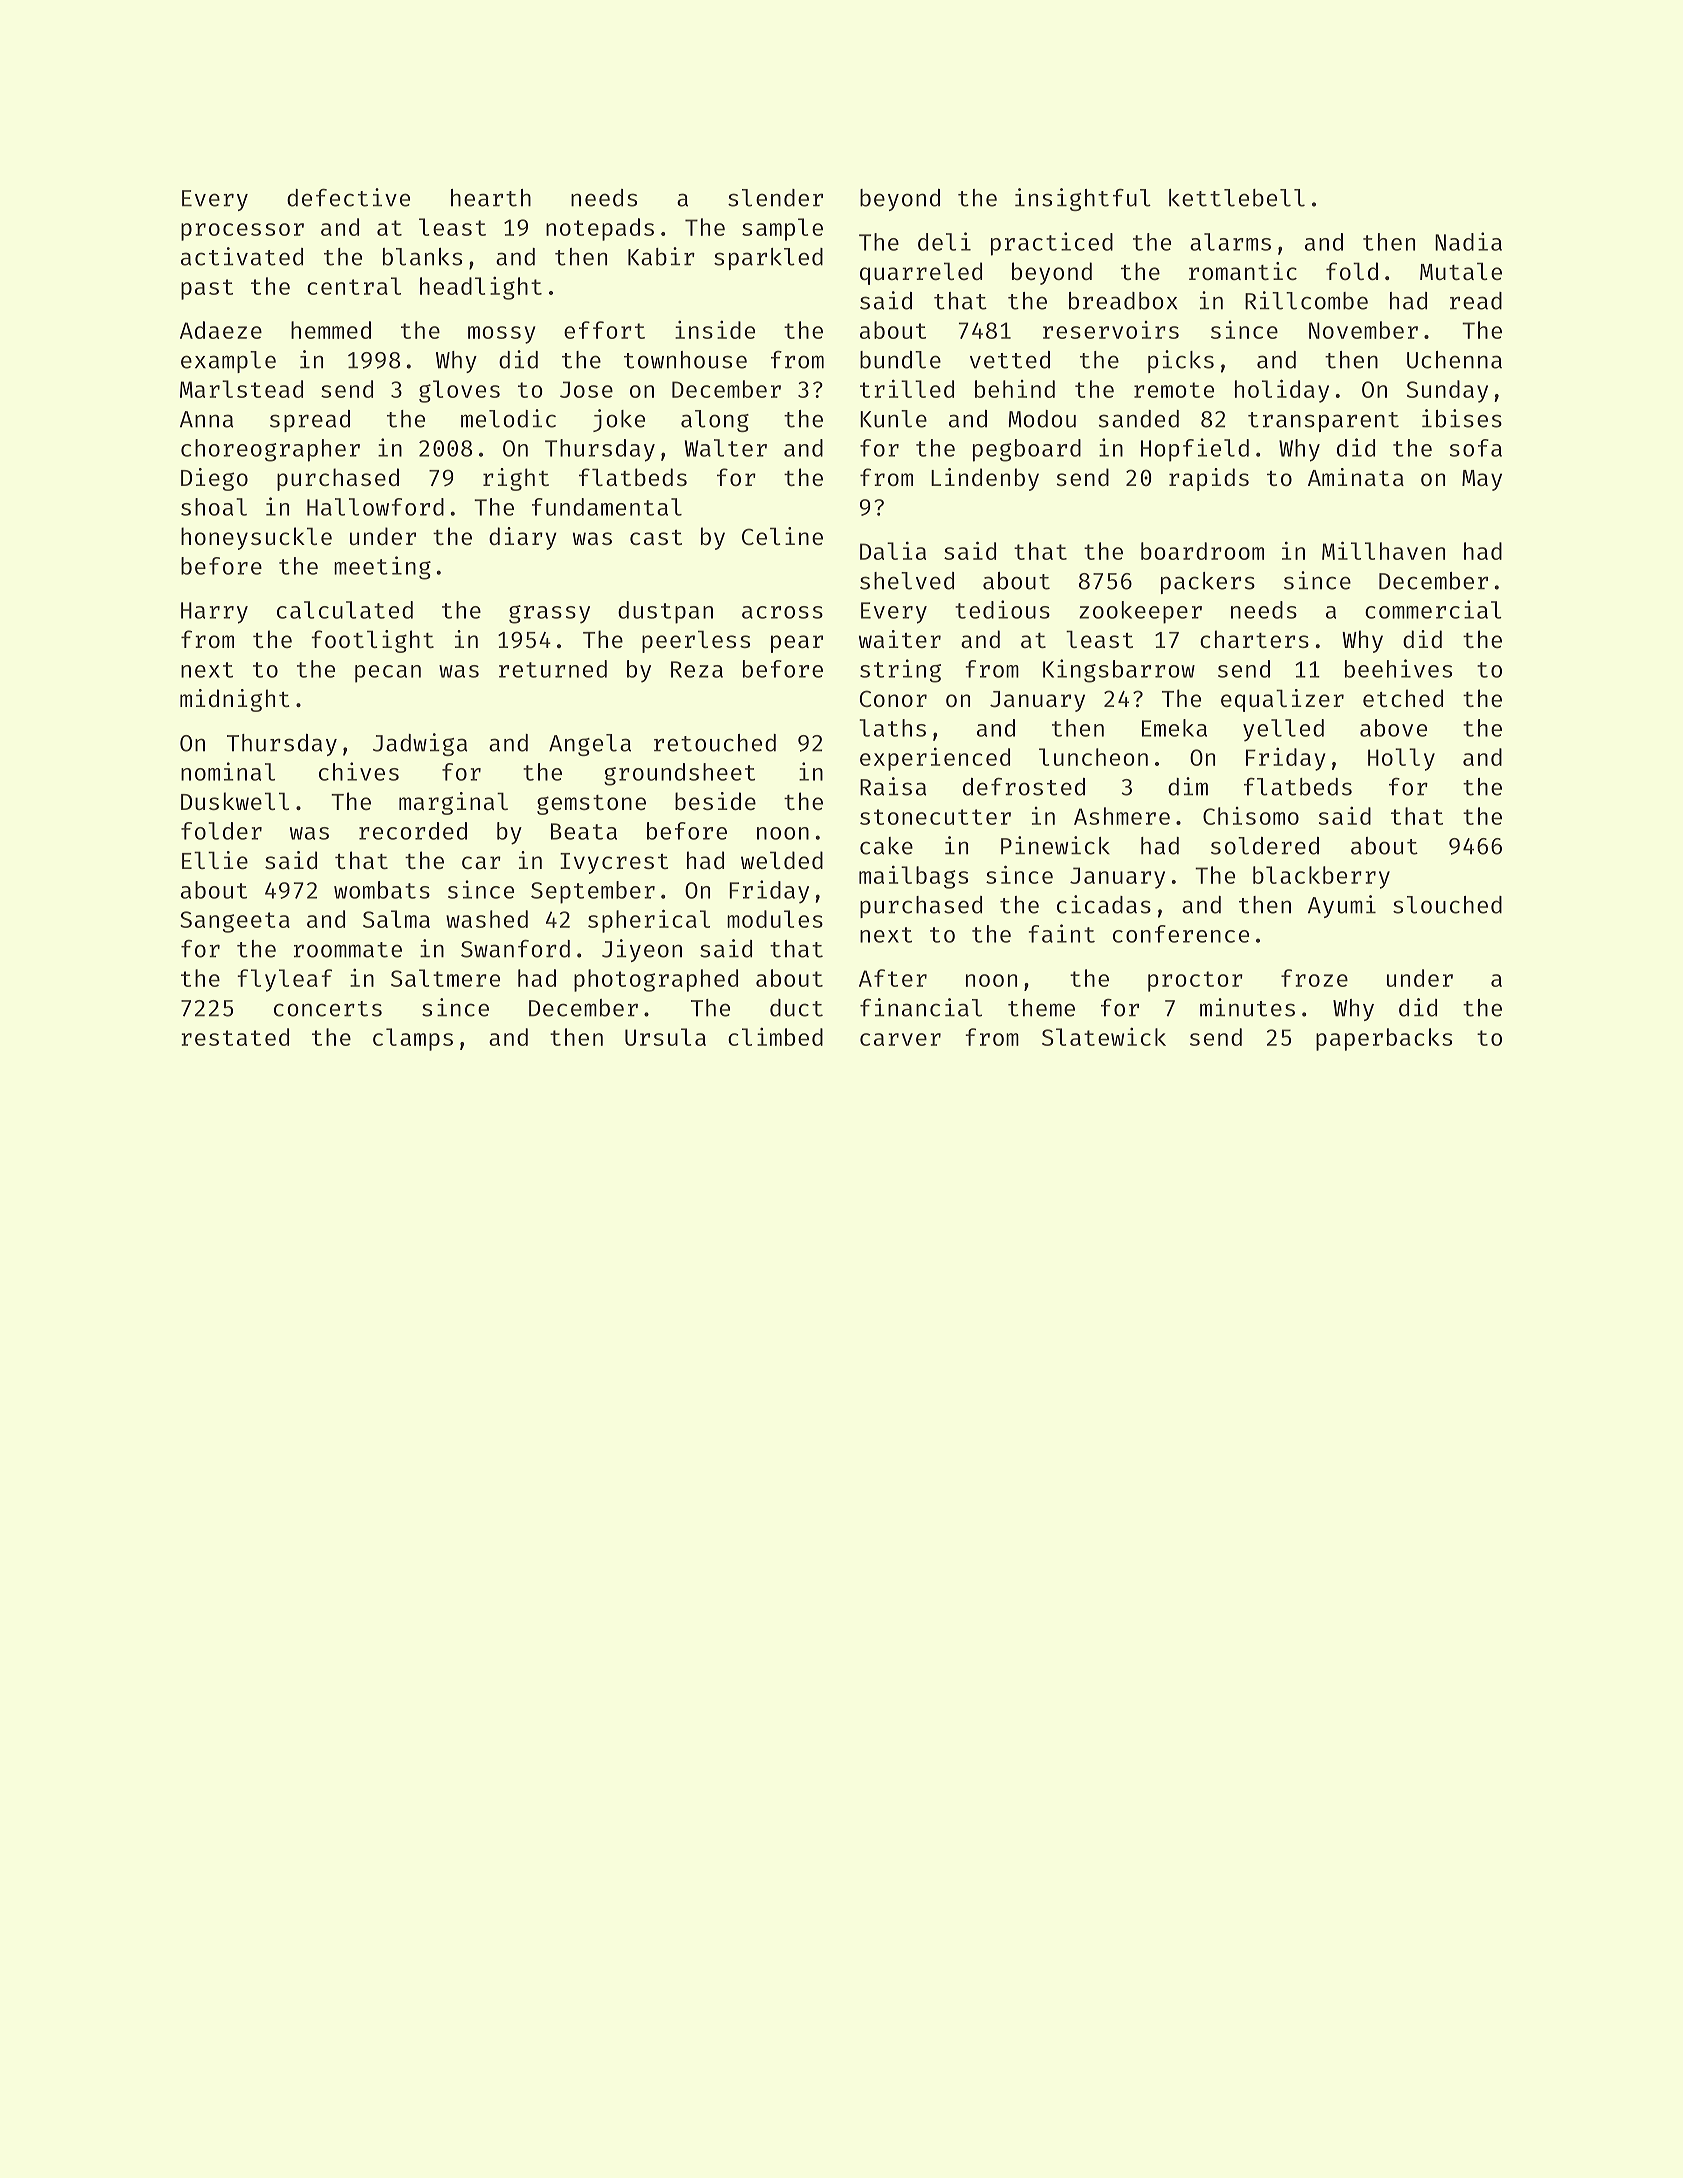 The width and height of the screenshot is (1683, 2178). What do you see at coordinates (382, 568) in the screenshot?
I see `meeting` at bounding box center [382, 568].
